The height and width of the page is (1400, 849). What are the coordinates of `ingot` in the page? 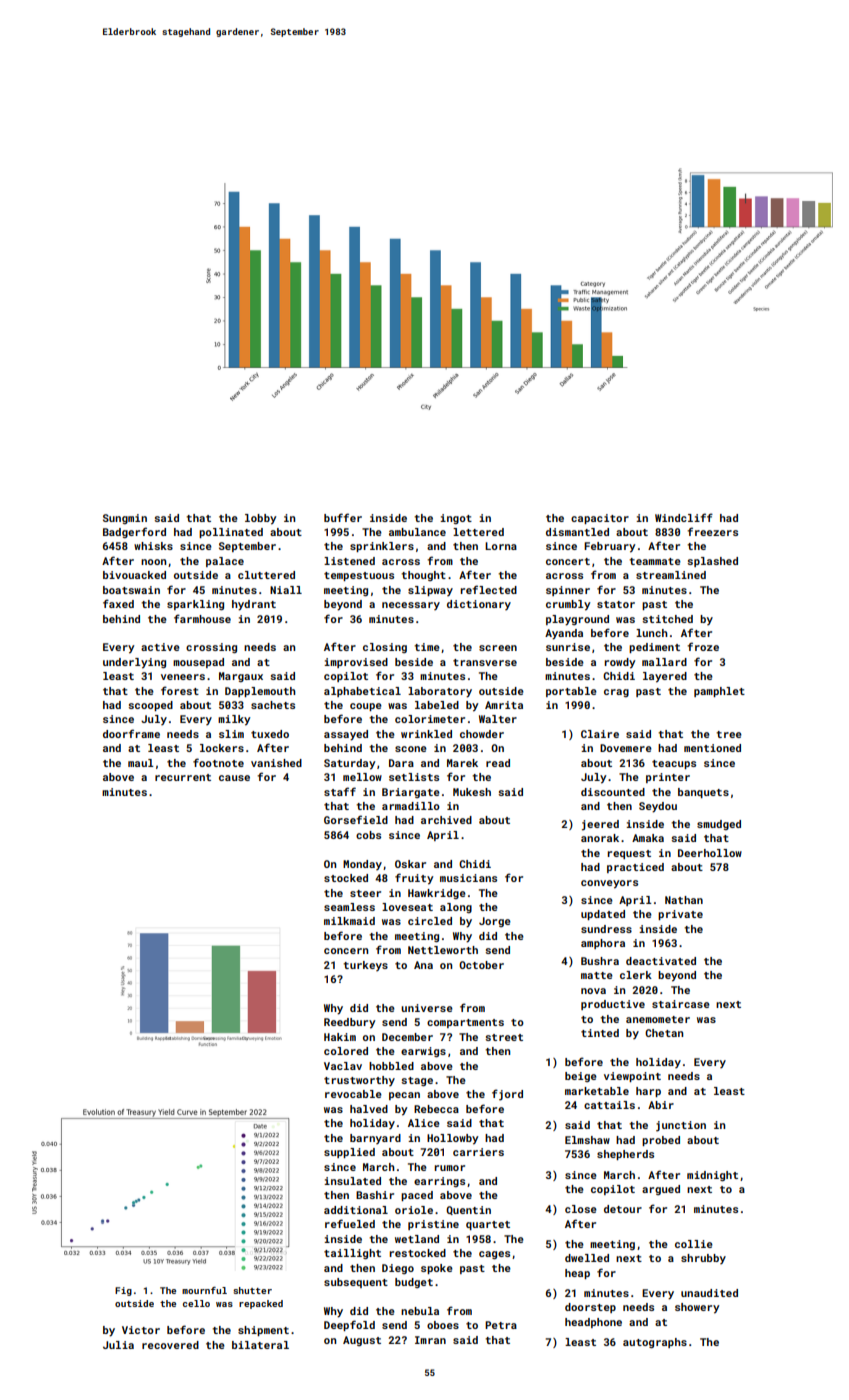 It's located at (456, 519).
